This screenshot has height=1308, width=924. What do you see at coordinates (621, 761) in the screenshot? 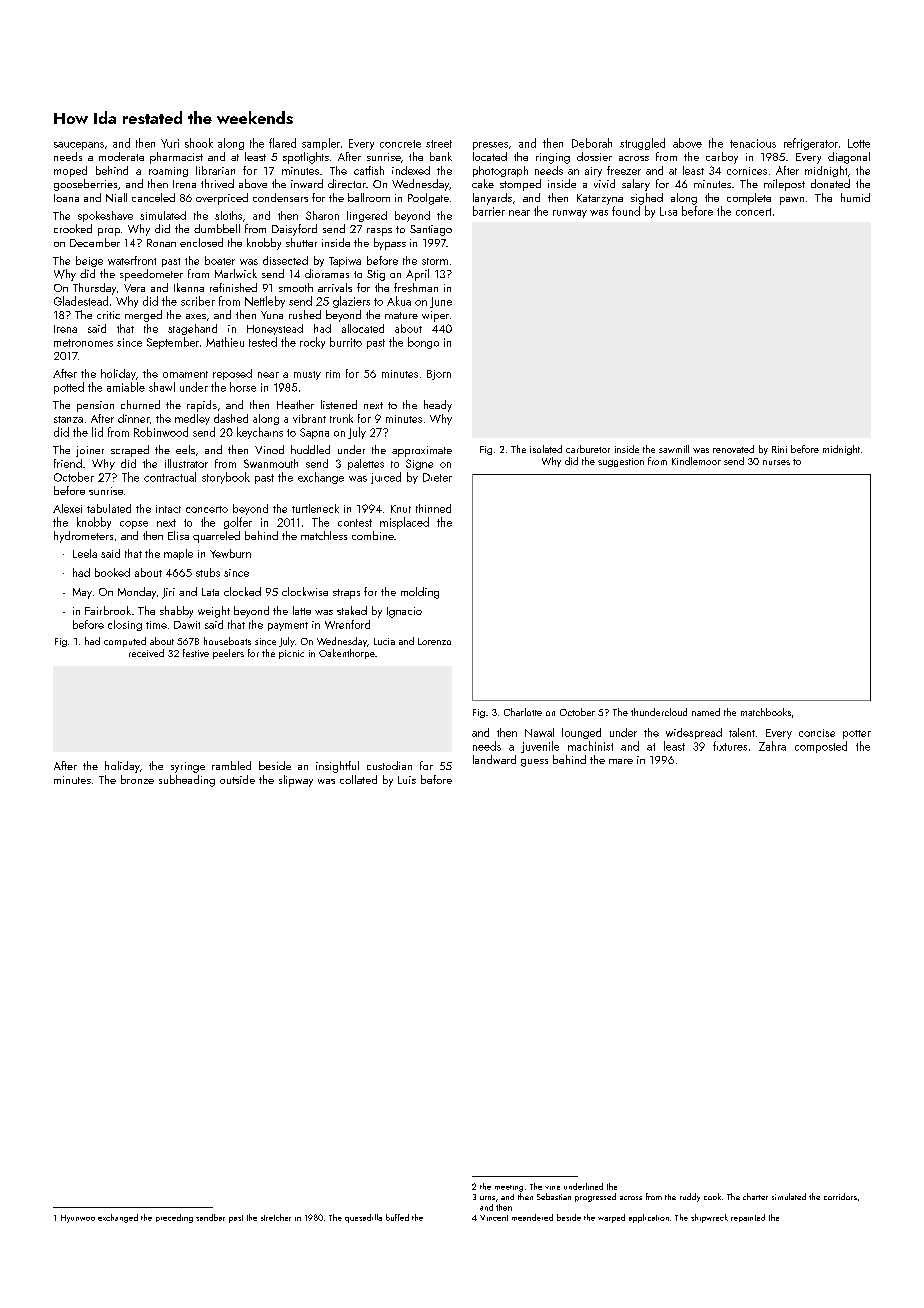
I see `mare` at bounding box center [621, 761].
